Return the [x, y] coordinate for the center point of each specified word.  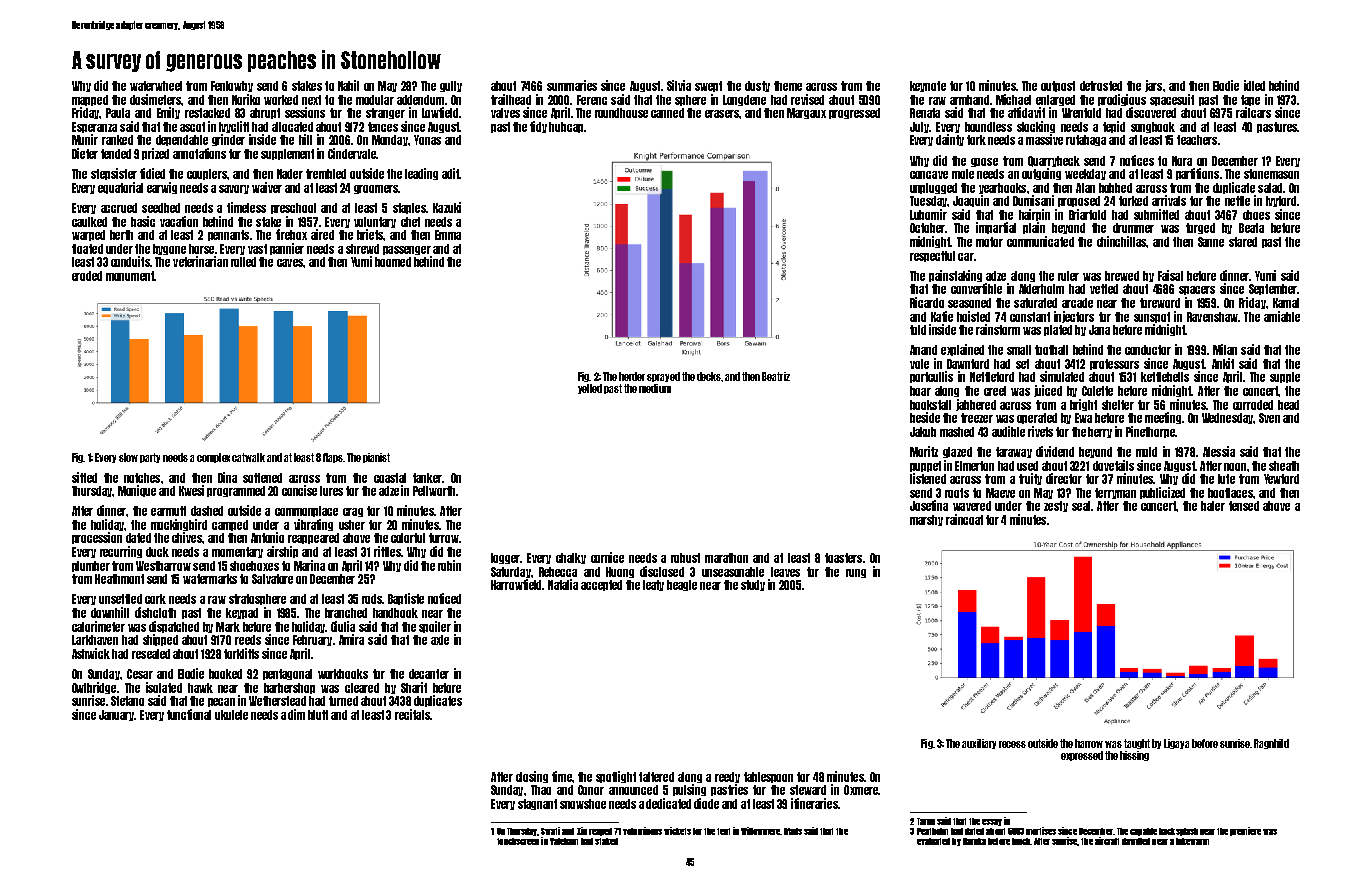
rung [856, 573]
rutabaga [1086, 140]
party [150, 458]
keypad [242, 613]
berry [1100, 432]
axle [440, 640]
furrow [444, 538]
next [311, 100]
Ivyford [1281, 201]
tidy [538, 127]
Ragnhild [1271, 744]
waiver [267, 187]
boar [920, 391]
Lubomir [928, 214]
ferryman [1115, 493]
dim [296, 714]
